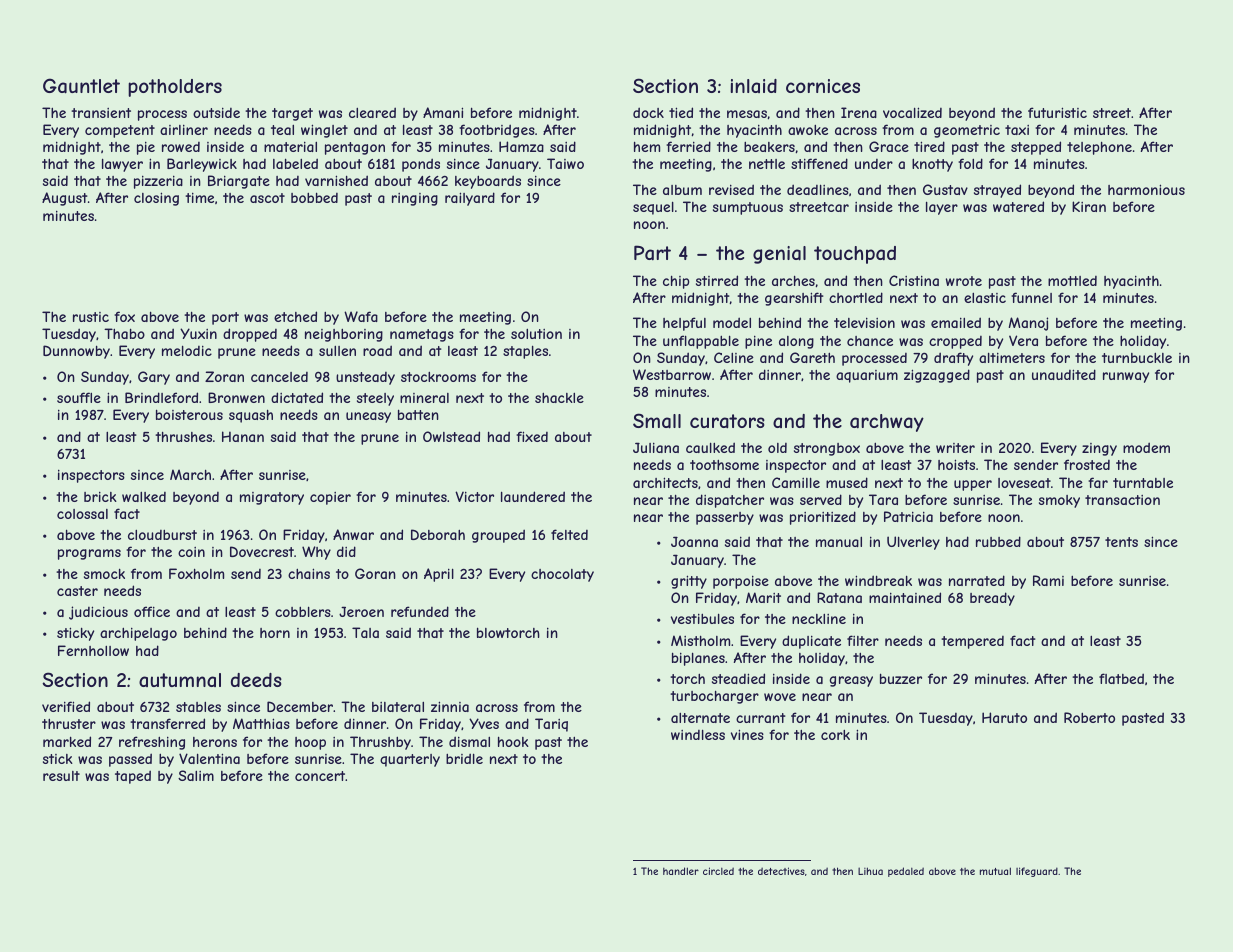 The image size is (1233, 952). What do you see at coordinates (698, 659) in the page?
I see `biplanes` at bounding box center [698, 659].
